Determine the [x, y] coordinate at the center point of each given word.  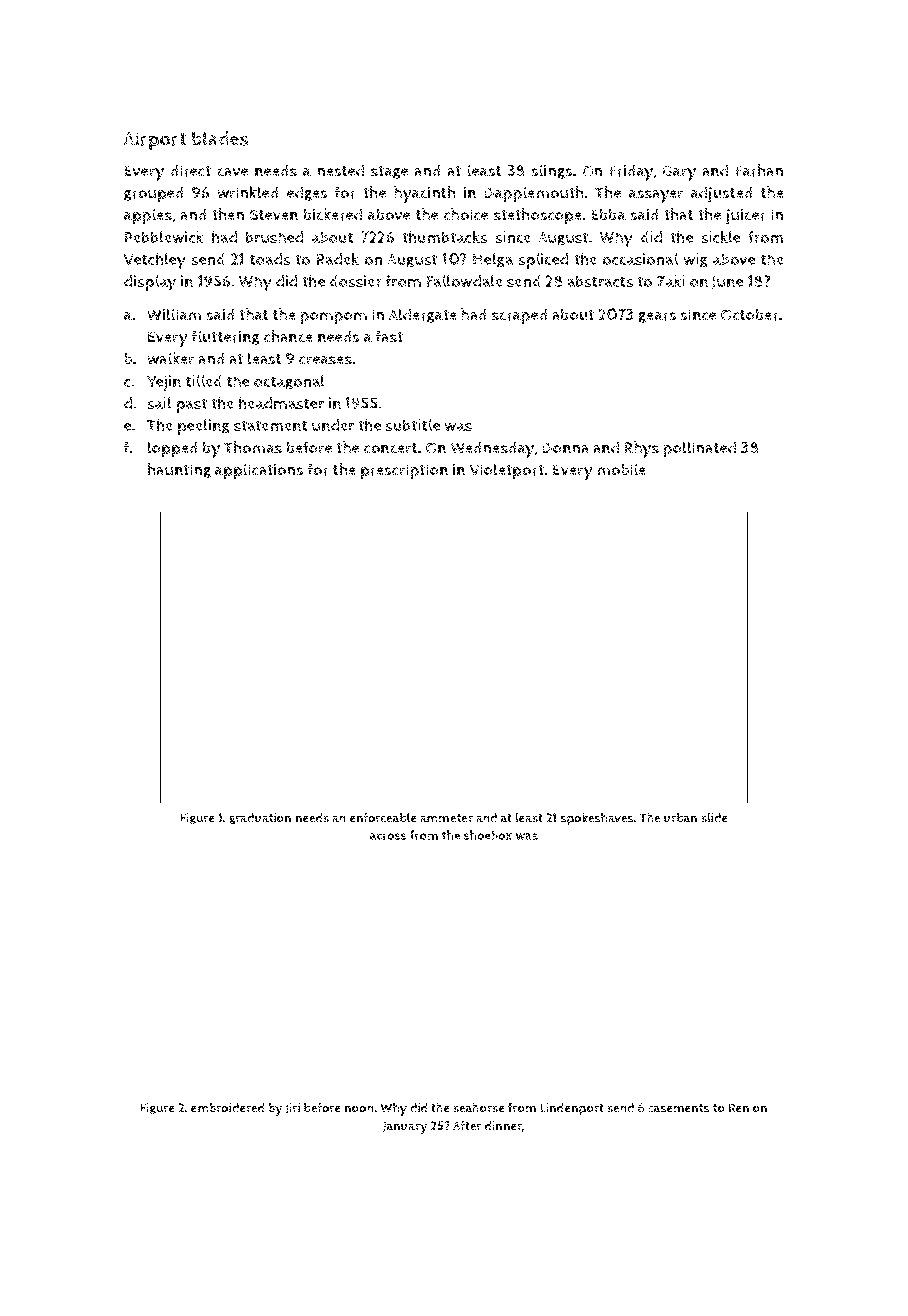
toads [270, 259]
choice [466, 214]
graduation [260, 819]
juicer [746, 216]
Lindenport [572, 1109]
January [405, 1127]
